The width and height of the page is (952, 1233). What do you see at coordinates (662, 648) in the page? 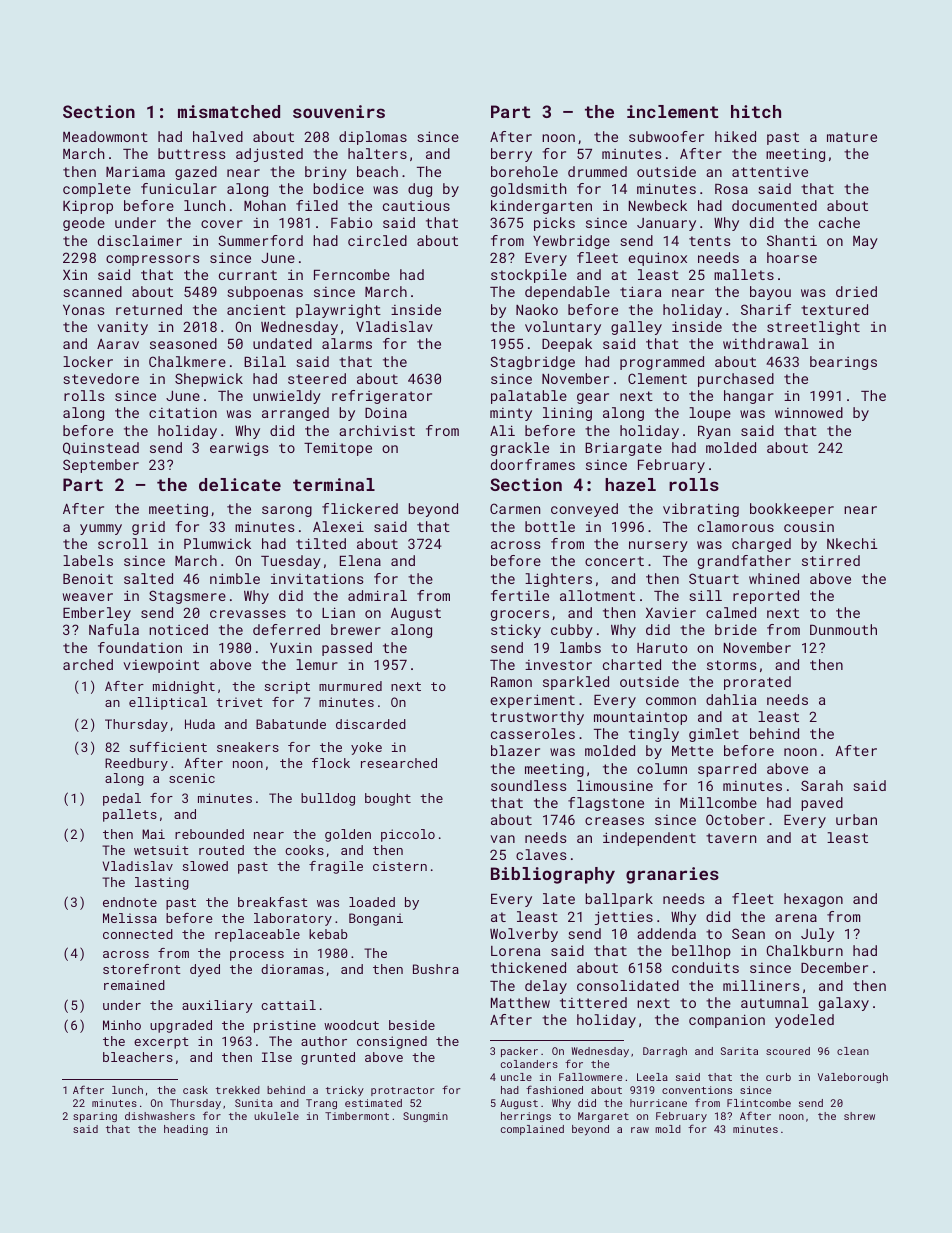
I see `Haruto` at bounding box center [662, 648].
